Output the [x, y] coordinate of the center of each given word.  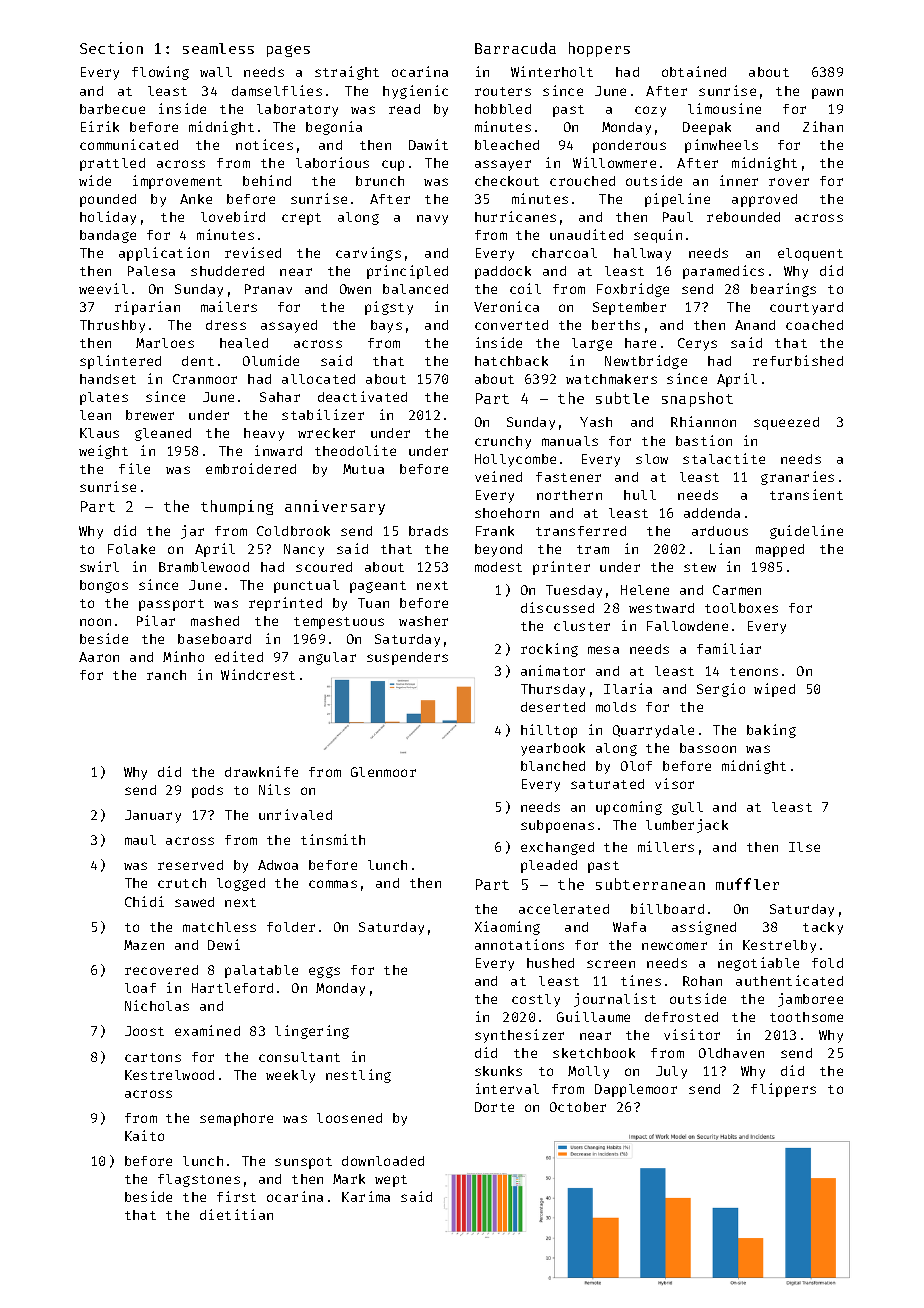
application [164, 254]
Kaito [144, 1135]
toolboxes [741, 608]
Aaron [99, 657]
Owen [355, 289]
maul [140, 840]
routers [503, 91]
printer [561, 568]
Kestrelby [779, 946]
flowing [160, 73]
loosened [349, 1118]
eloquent [810, 254]
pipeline [677, 200]
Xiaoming [507, 928]
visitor [692, 1034]
